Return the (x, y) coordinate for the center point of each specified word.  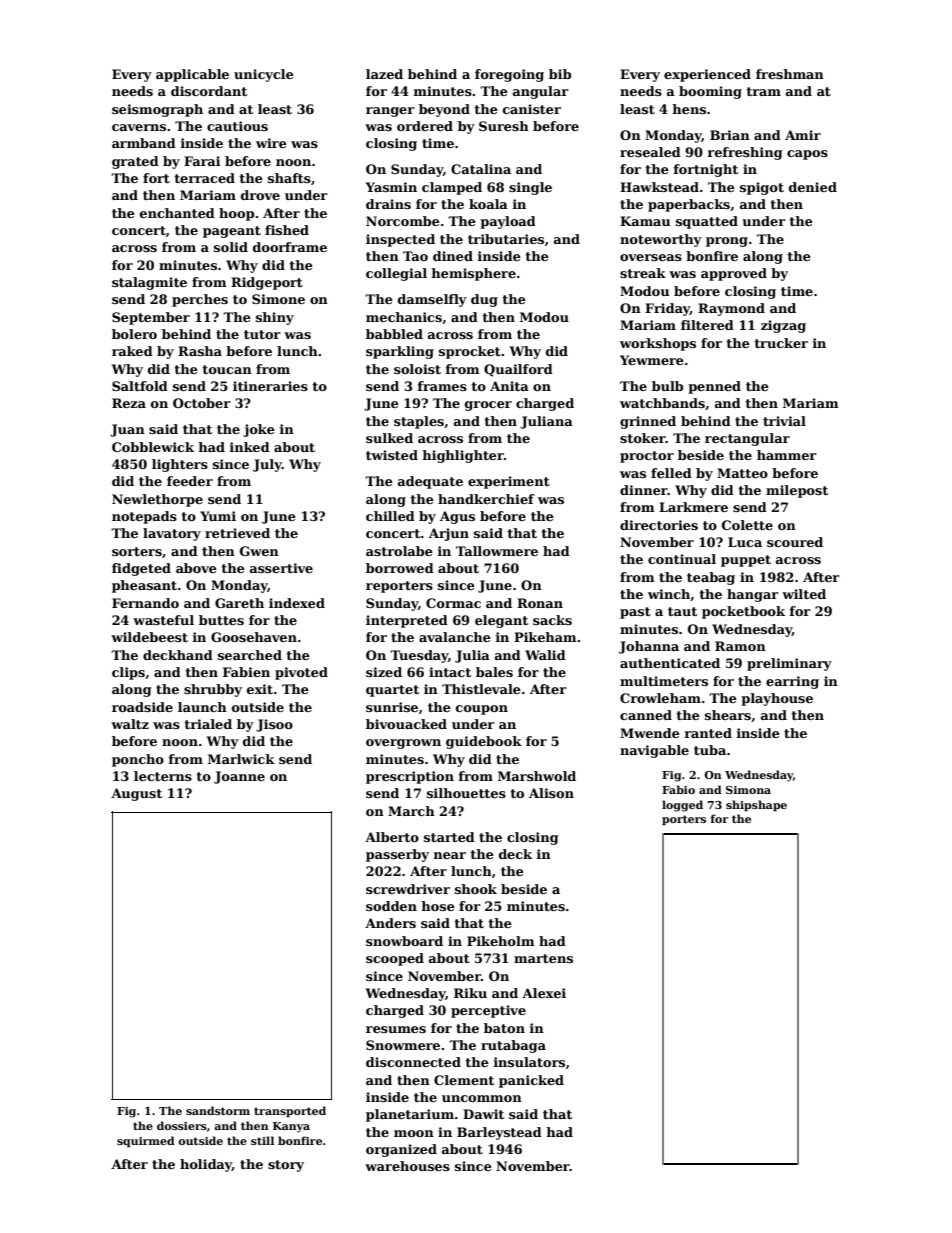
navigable (654, 751)
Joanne (239, 777)
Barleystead (499, 1133)
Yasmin (391, 187)
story (286, 1166)
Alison (551, 793)
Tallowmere (497, 551)
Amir (803, 135)
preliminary (789, 664)
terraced (204, 178)
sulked (389, 438)
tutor (262, 334)
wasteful (163, 620)
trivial (784, 421)
